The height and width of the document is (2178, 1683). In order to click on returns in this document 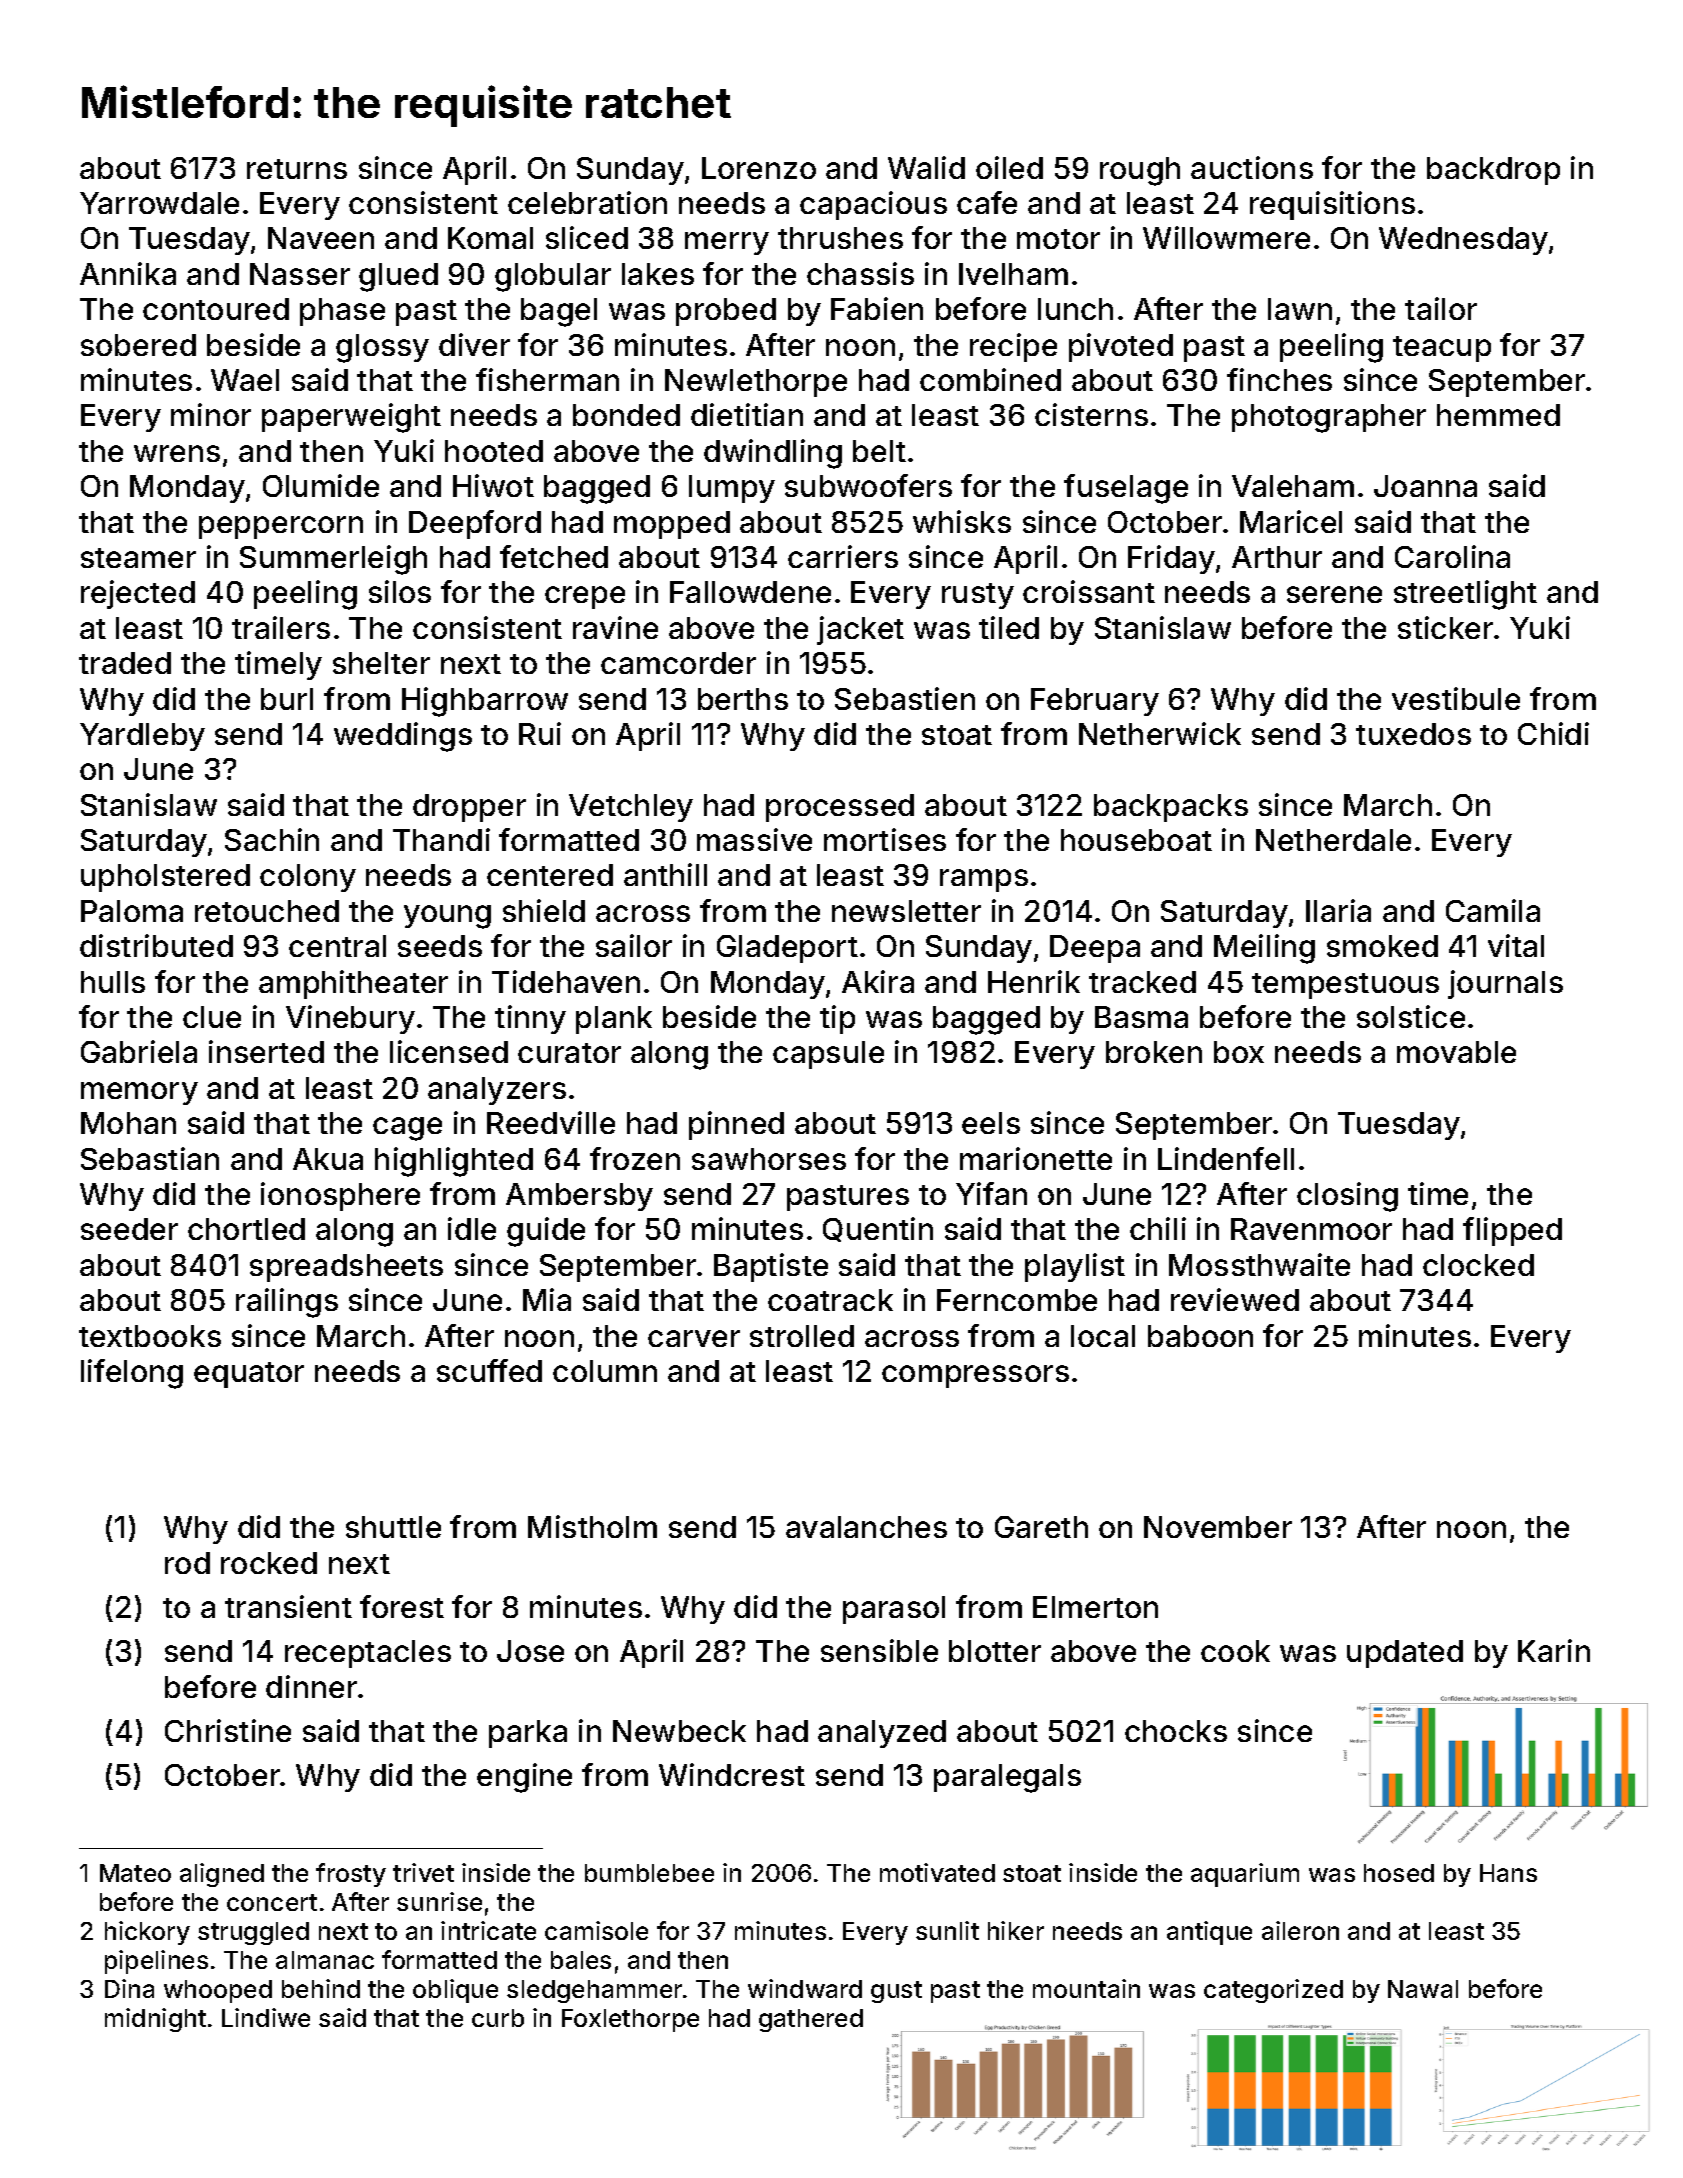, I will do `click(297, 169)`.
